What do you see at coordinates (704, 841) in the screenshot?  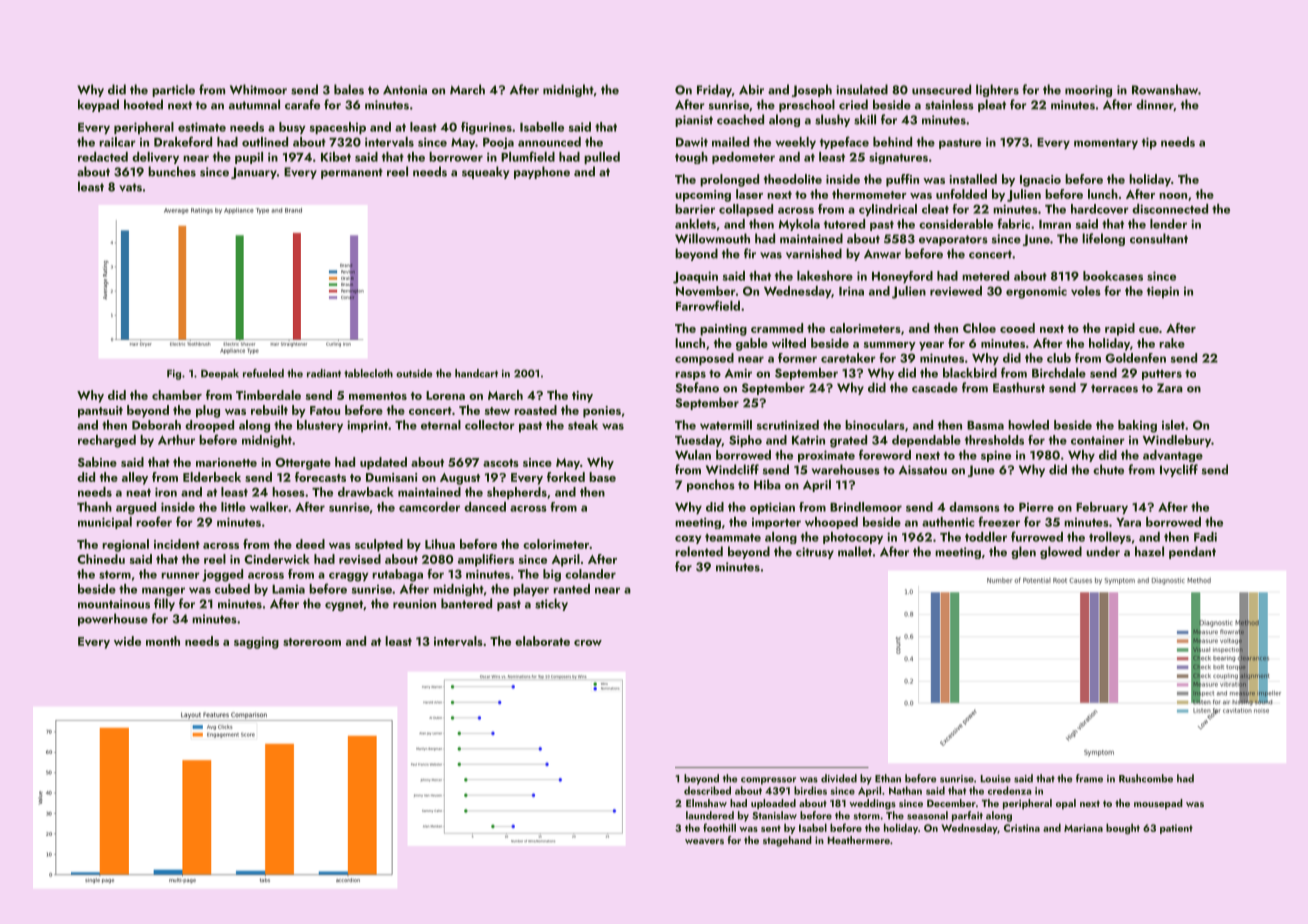 I see `weavers` at bounding box center [704, 841].
